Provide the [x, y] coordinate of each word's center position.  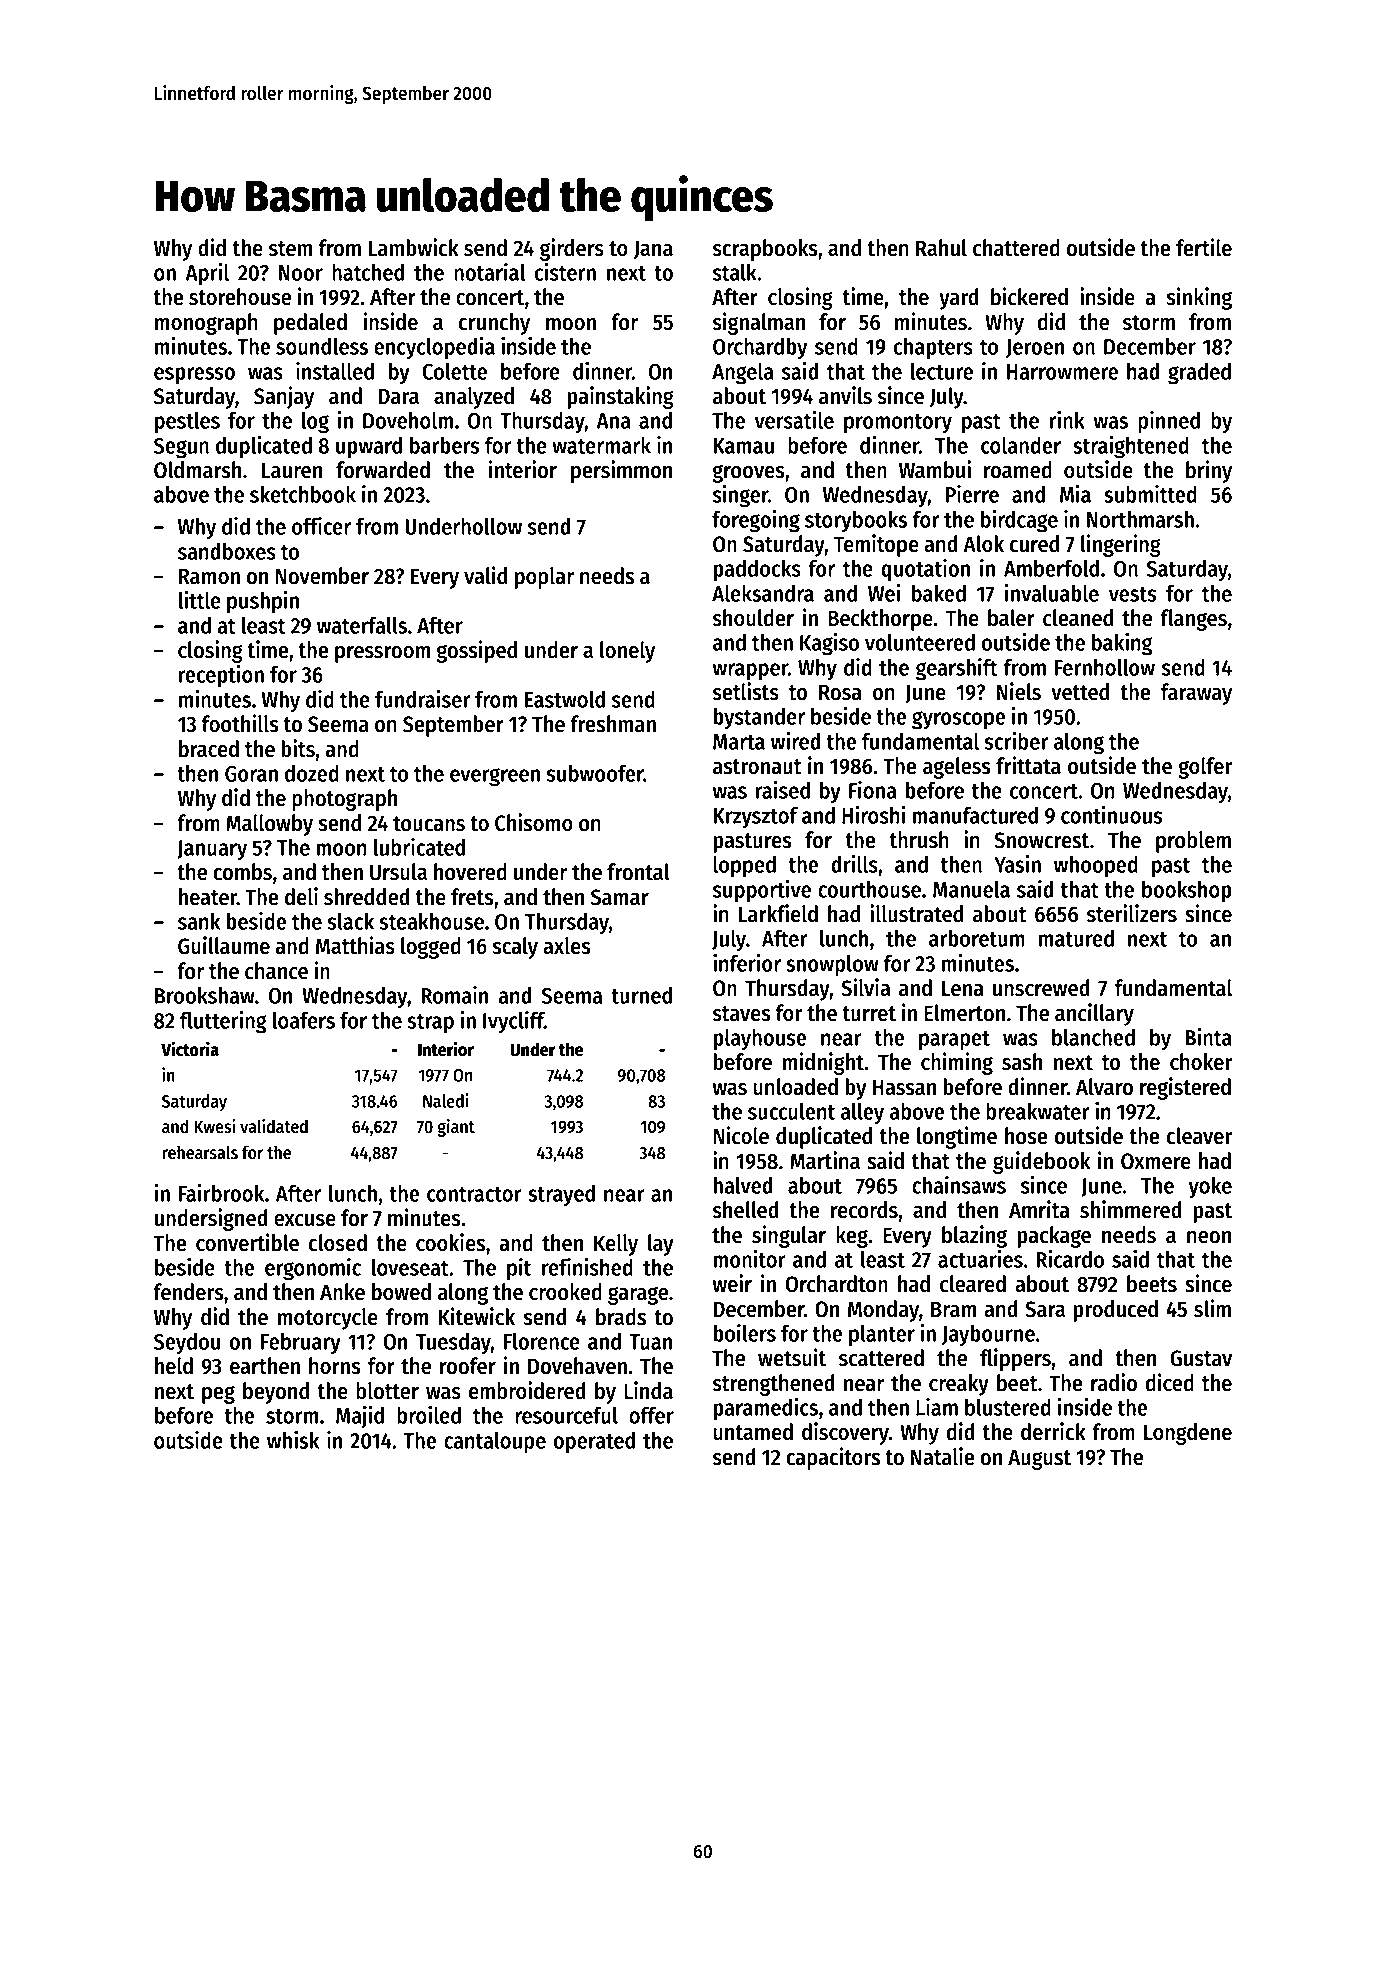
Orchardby [760, 348]
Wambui [935, 469]
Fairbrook [221, 1193]
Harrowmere [1062, 372]
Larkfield [778, 913]
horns [335, 1366]
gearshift [957, 669]
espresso [194, 376]
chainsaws [959, 1185]
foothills [240, 723]
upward [369, 447]
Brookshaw [205, 995]
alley [862, 1114]
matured [1076, 938]
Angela [743, 374]
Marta [739, 742]
